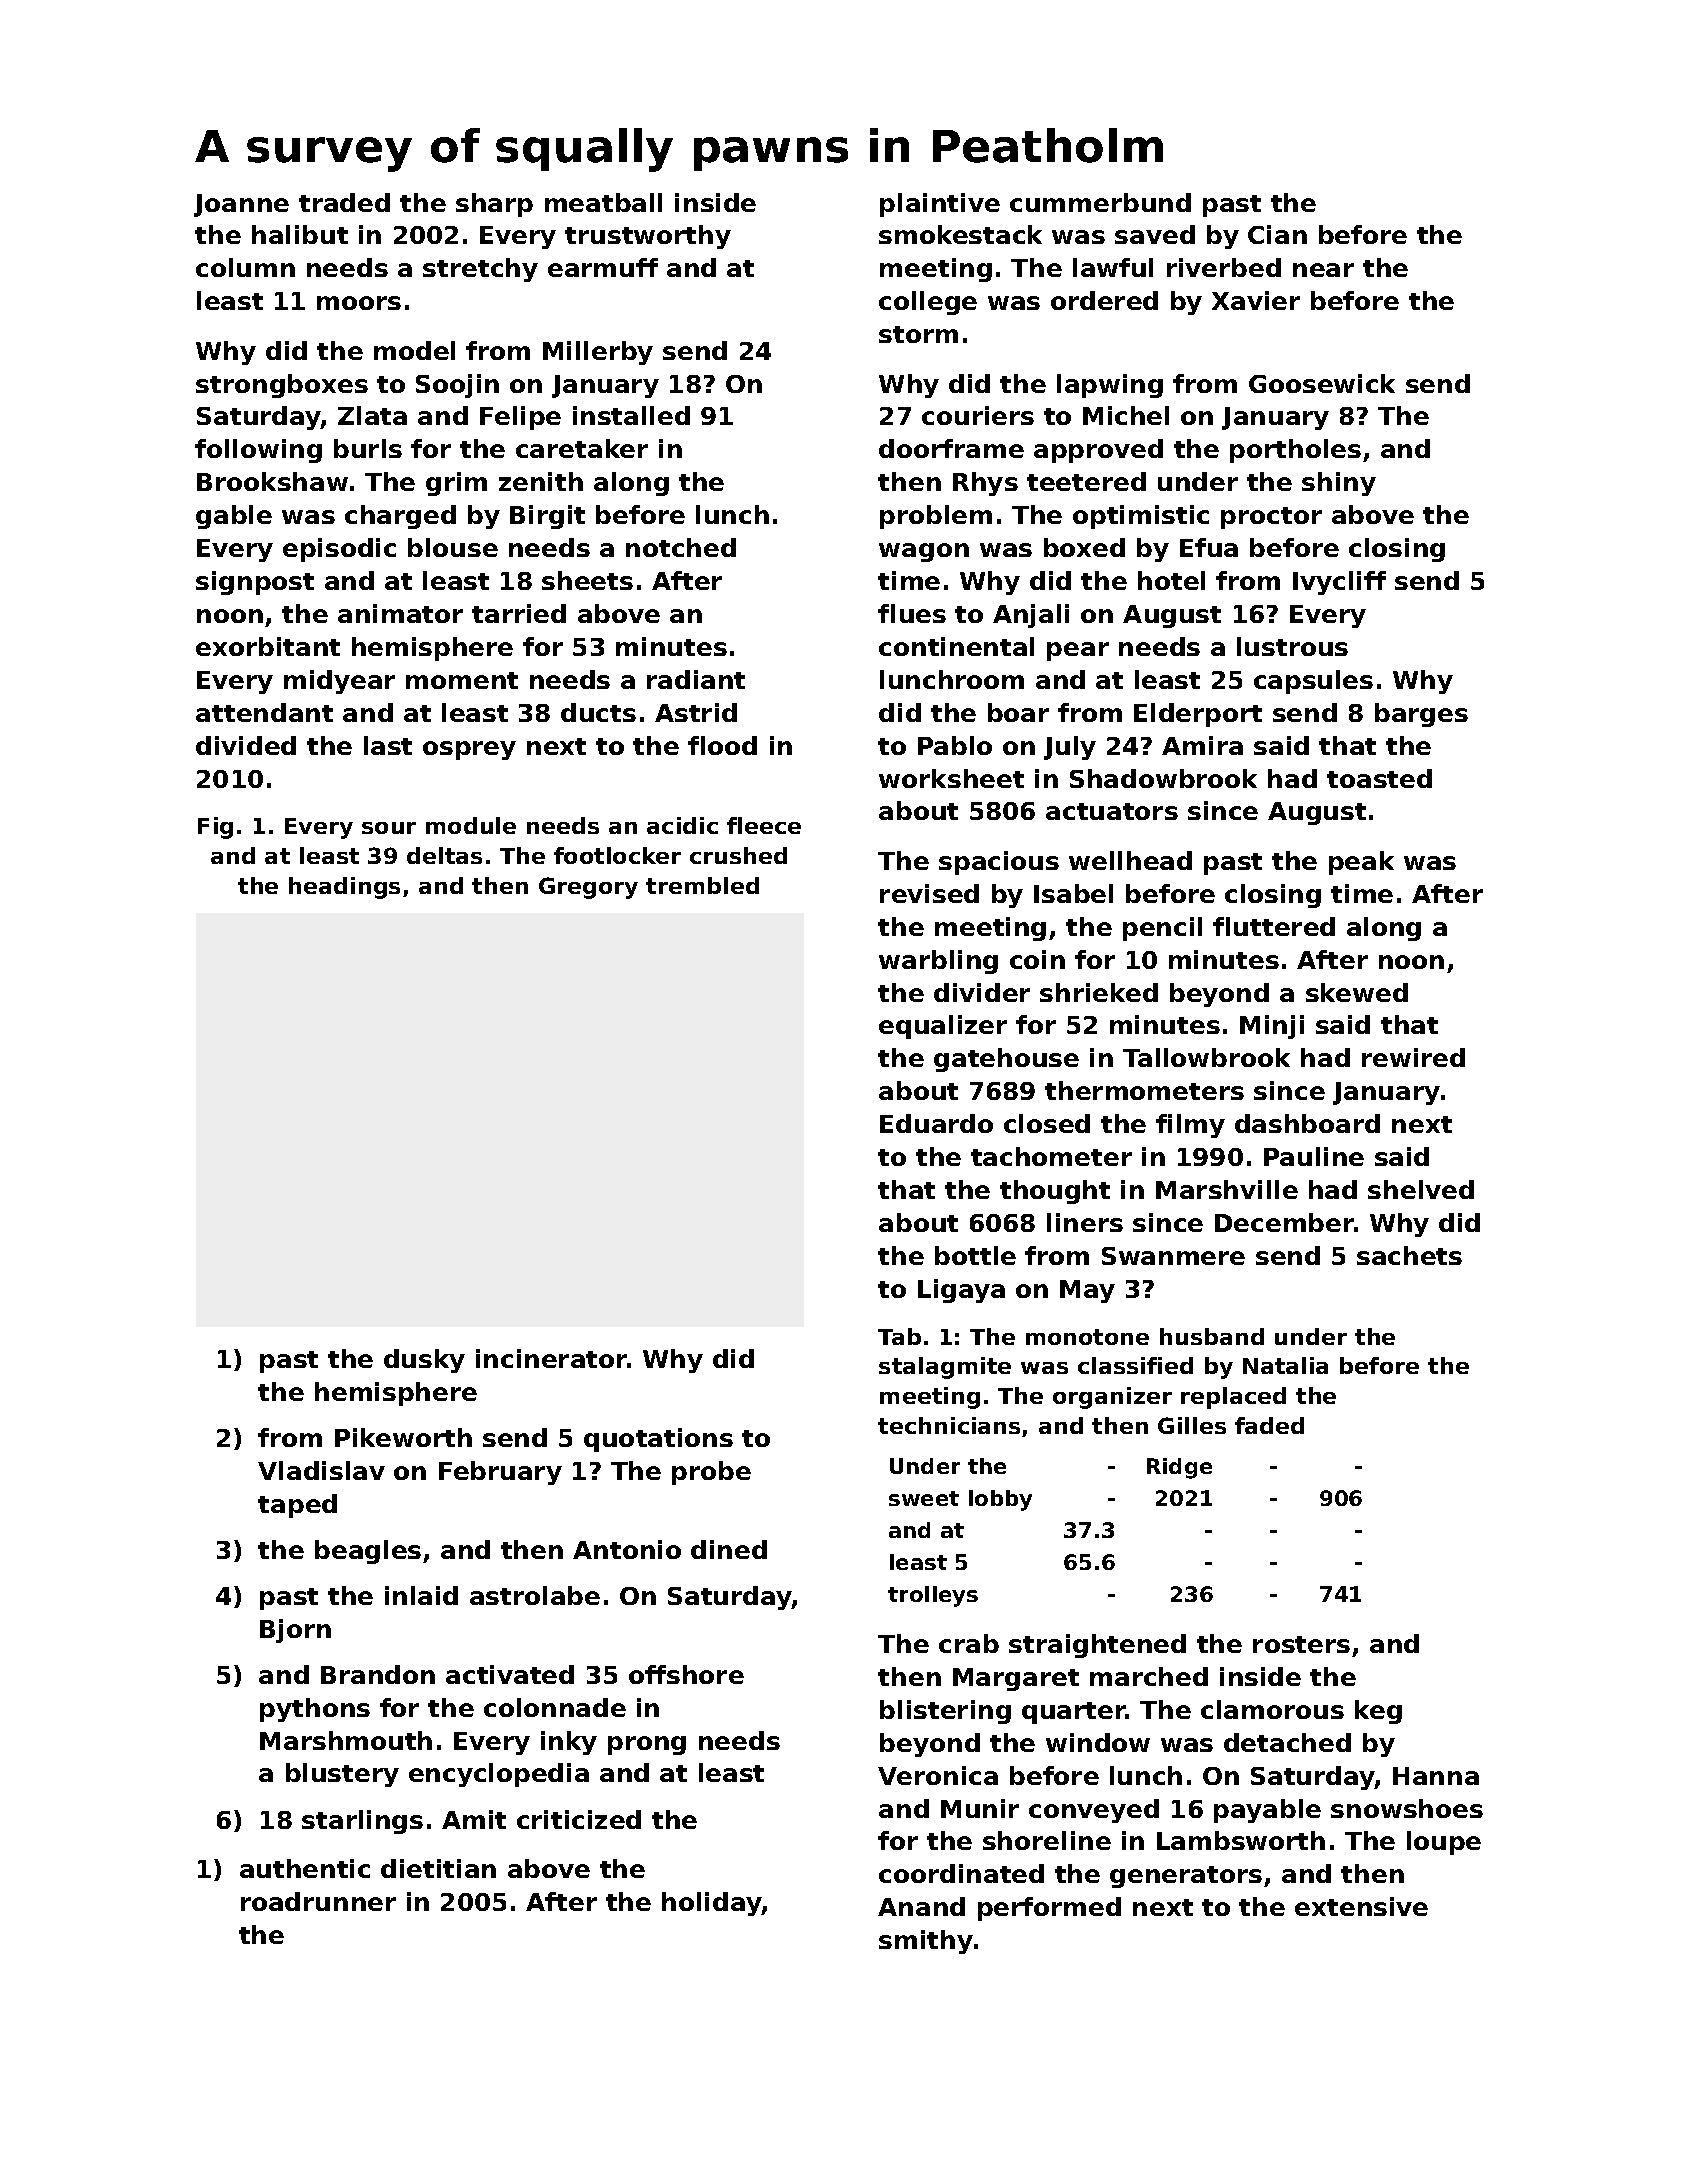 This screenshot has width=1683, height=2178. I want to click on trolleys, so click(933, 1596).
